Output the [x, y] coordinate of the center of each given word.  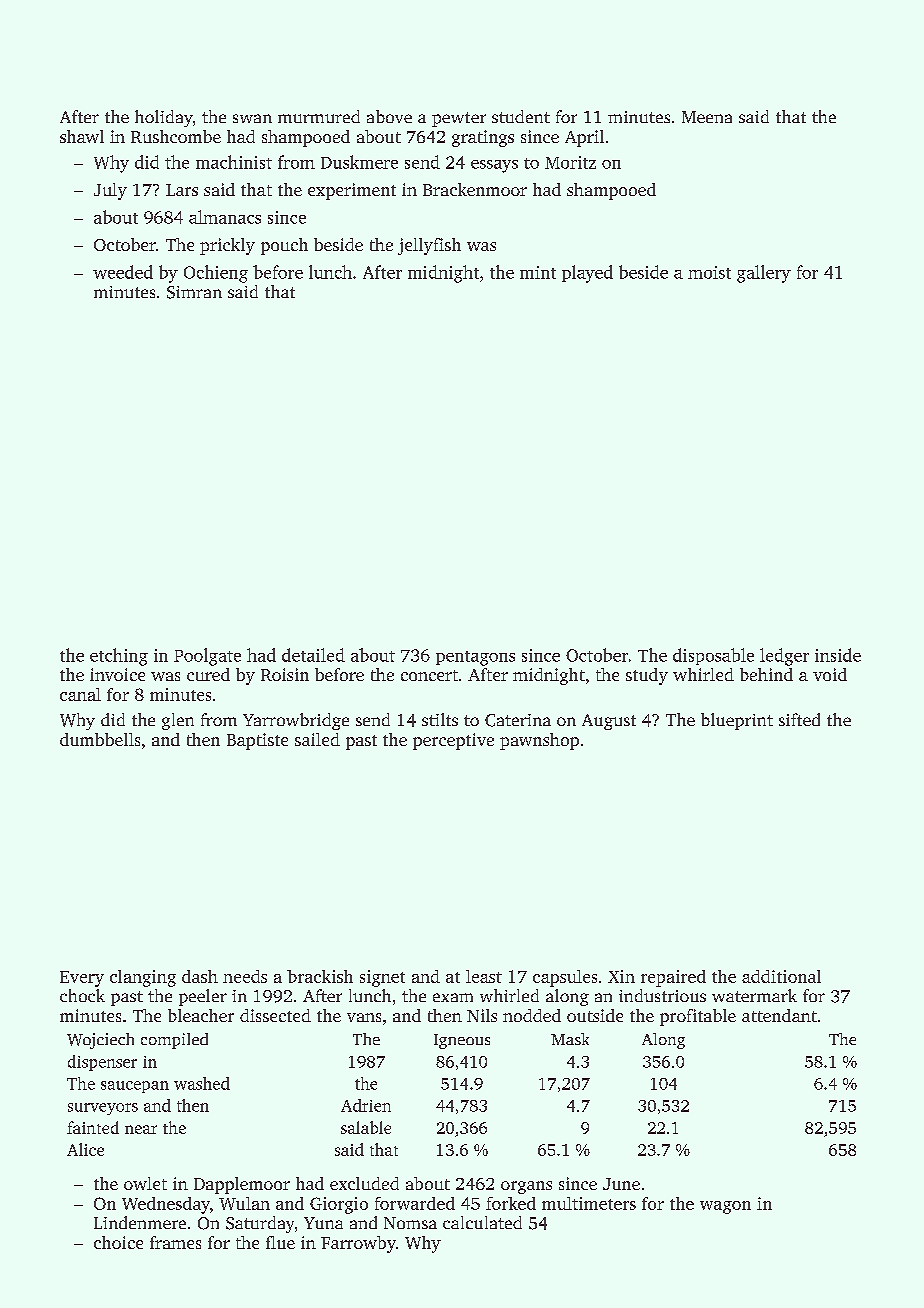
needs [245, 976]
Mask [570, 1039]
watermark [754, 995]
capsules [565, 978]
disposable [713, 656]
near [141, 1129]
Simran [194, 292]
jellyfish [429, 246]
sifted [799, 719]
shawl [82, 136]
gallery [764, 274]
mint [538, 272]
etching [119, 657]
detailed [313, 655]
